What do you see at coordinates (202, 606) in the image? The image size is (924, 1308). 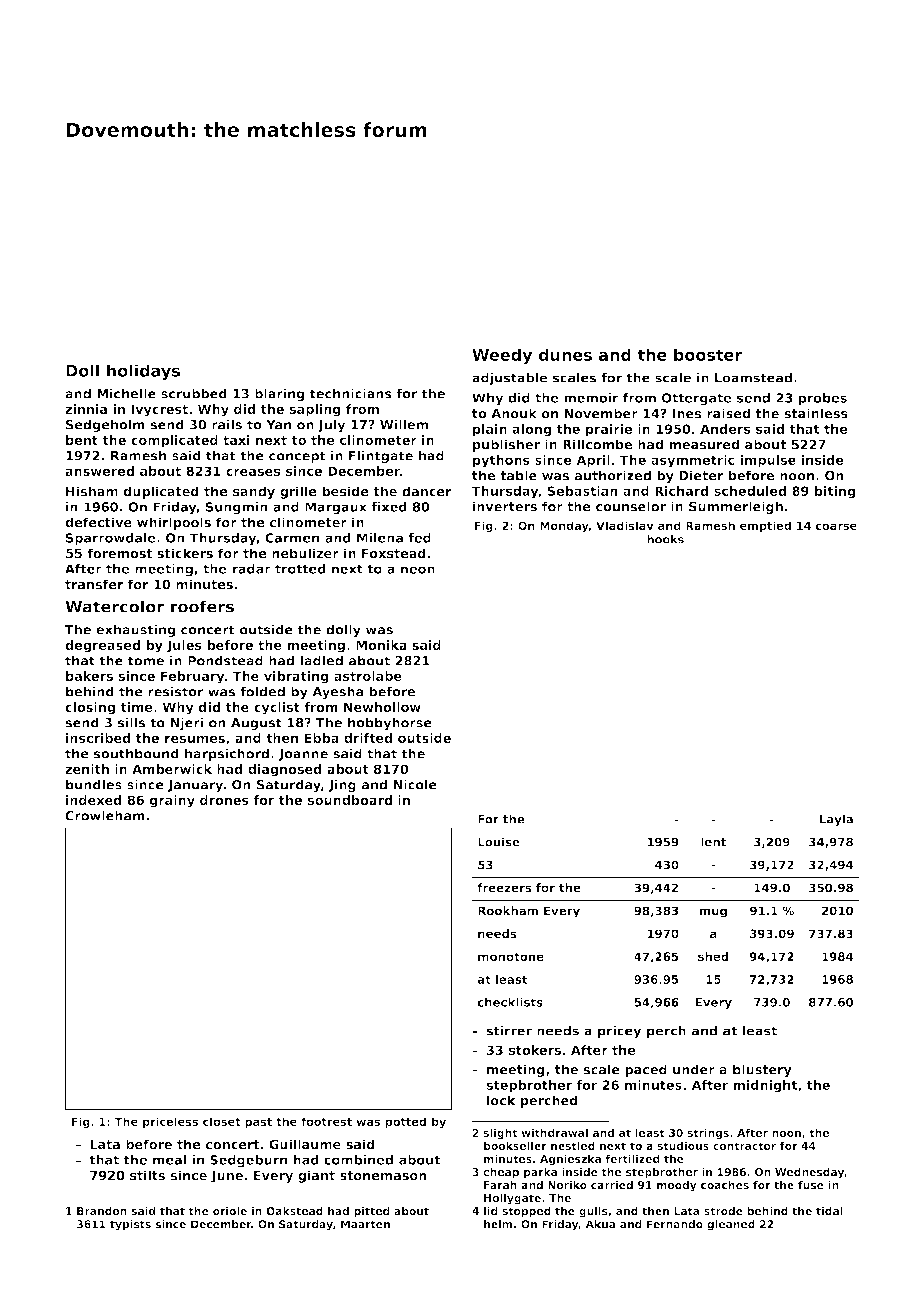 I see `roofers` at bounding box center [202, 606].
